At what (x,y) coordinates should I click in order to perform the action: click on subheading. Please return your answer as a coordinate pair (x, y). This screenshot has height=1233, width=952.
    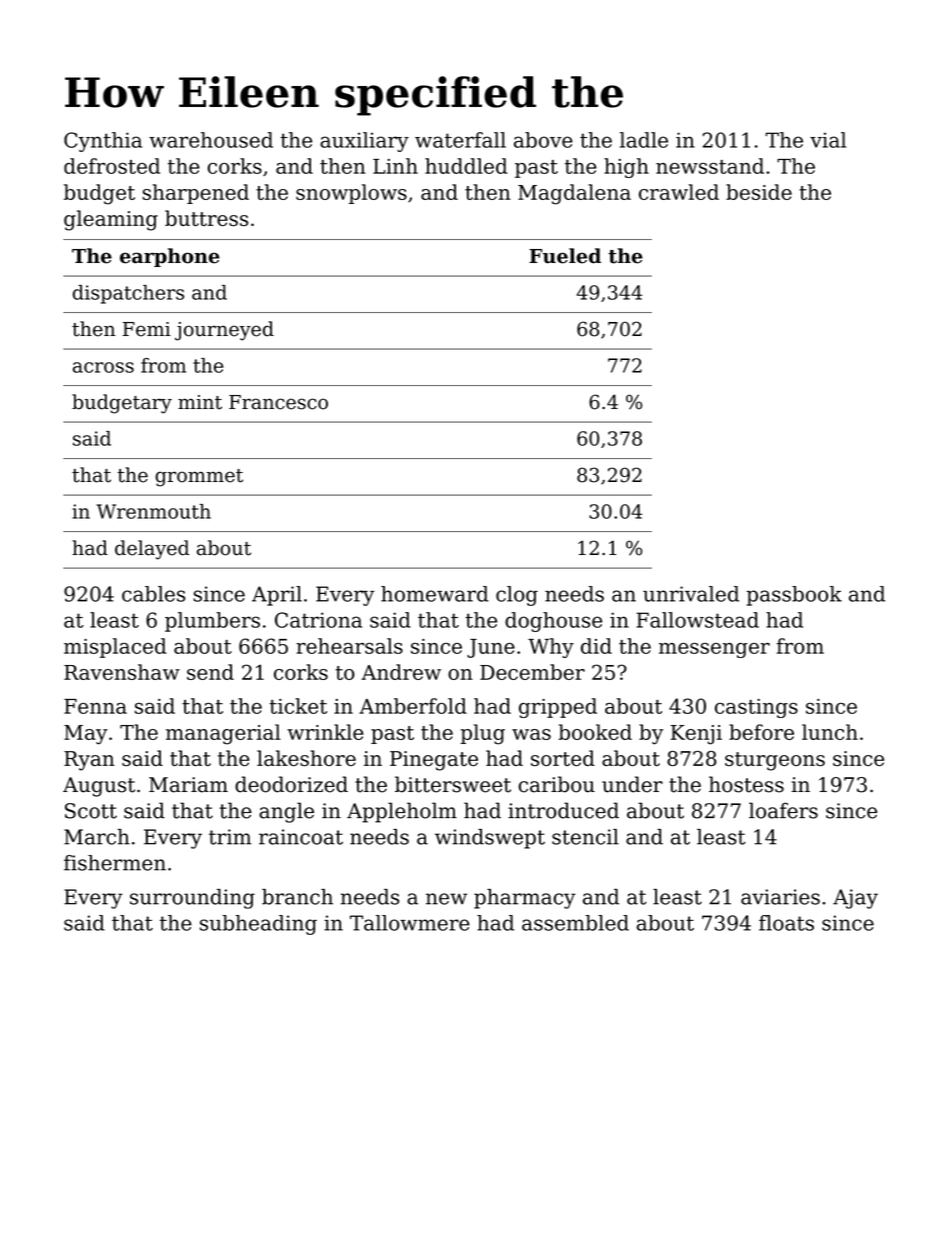
    Looking at the image, I should click on (258, 925).
